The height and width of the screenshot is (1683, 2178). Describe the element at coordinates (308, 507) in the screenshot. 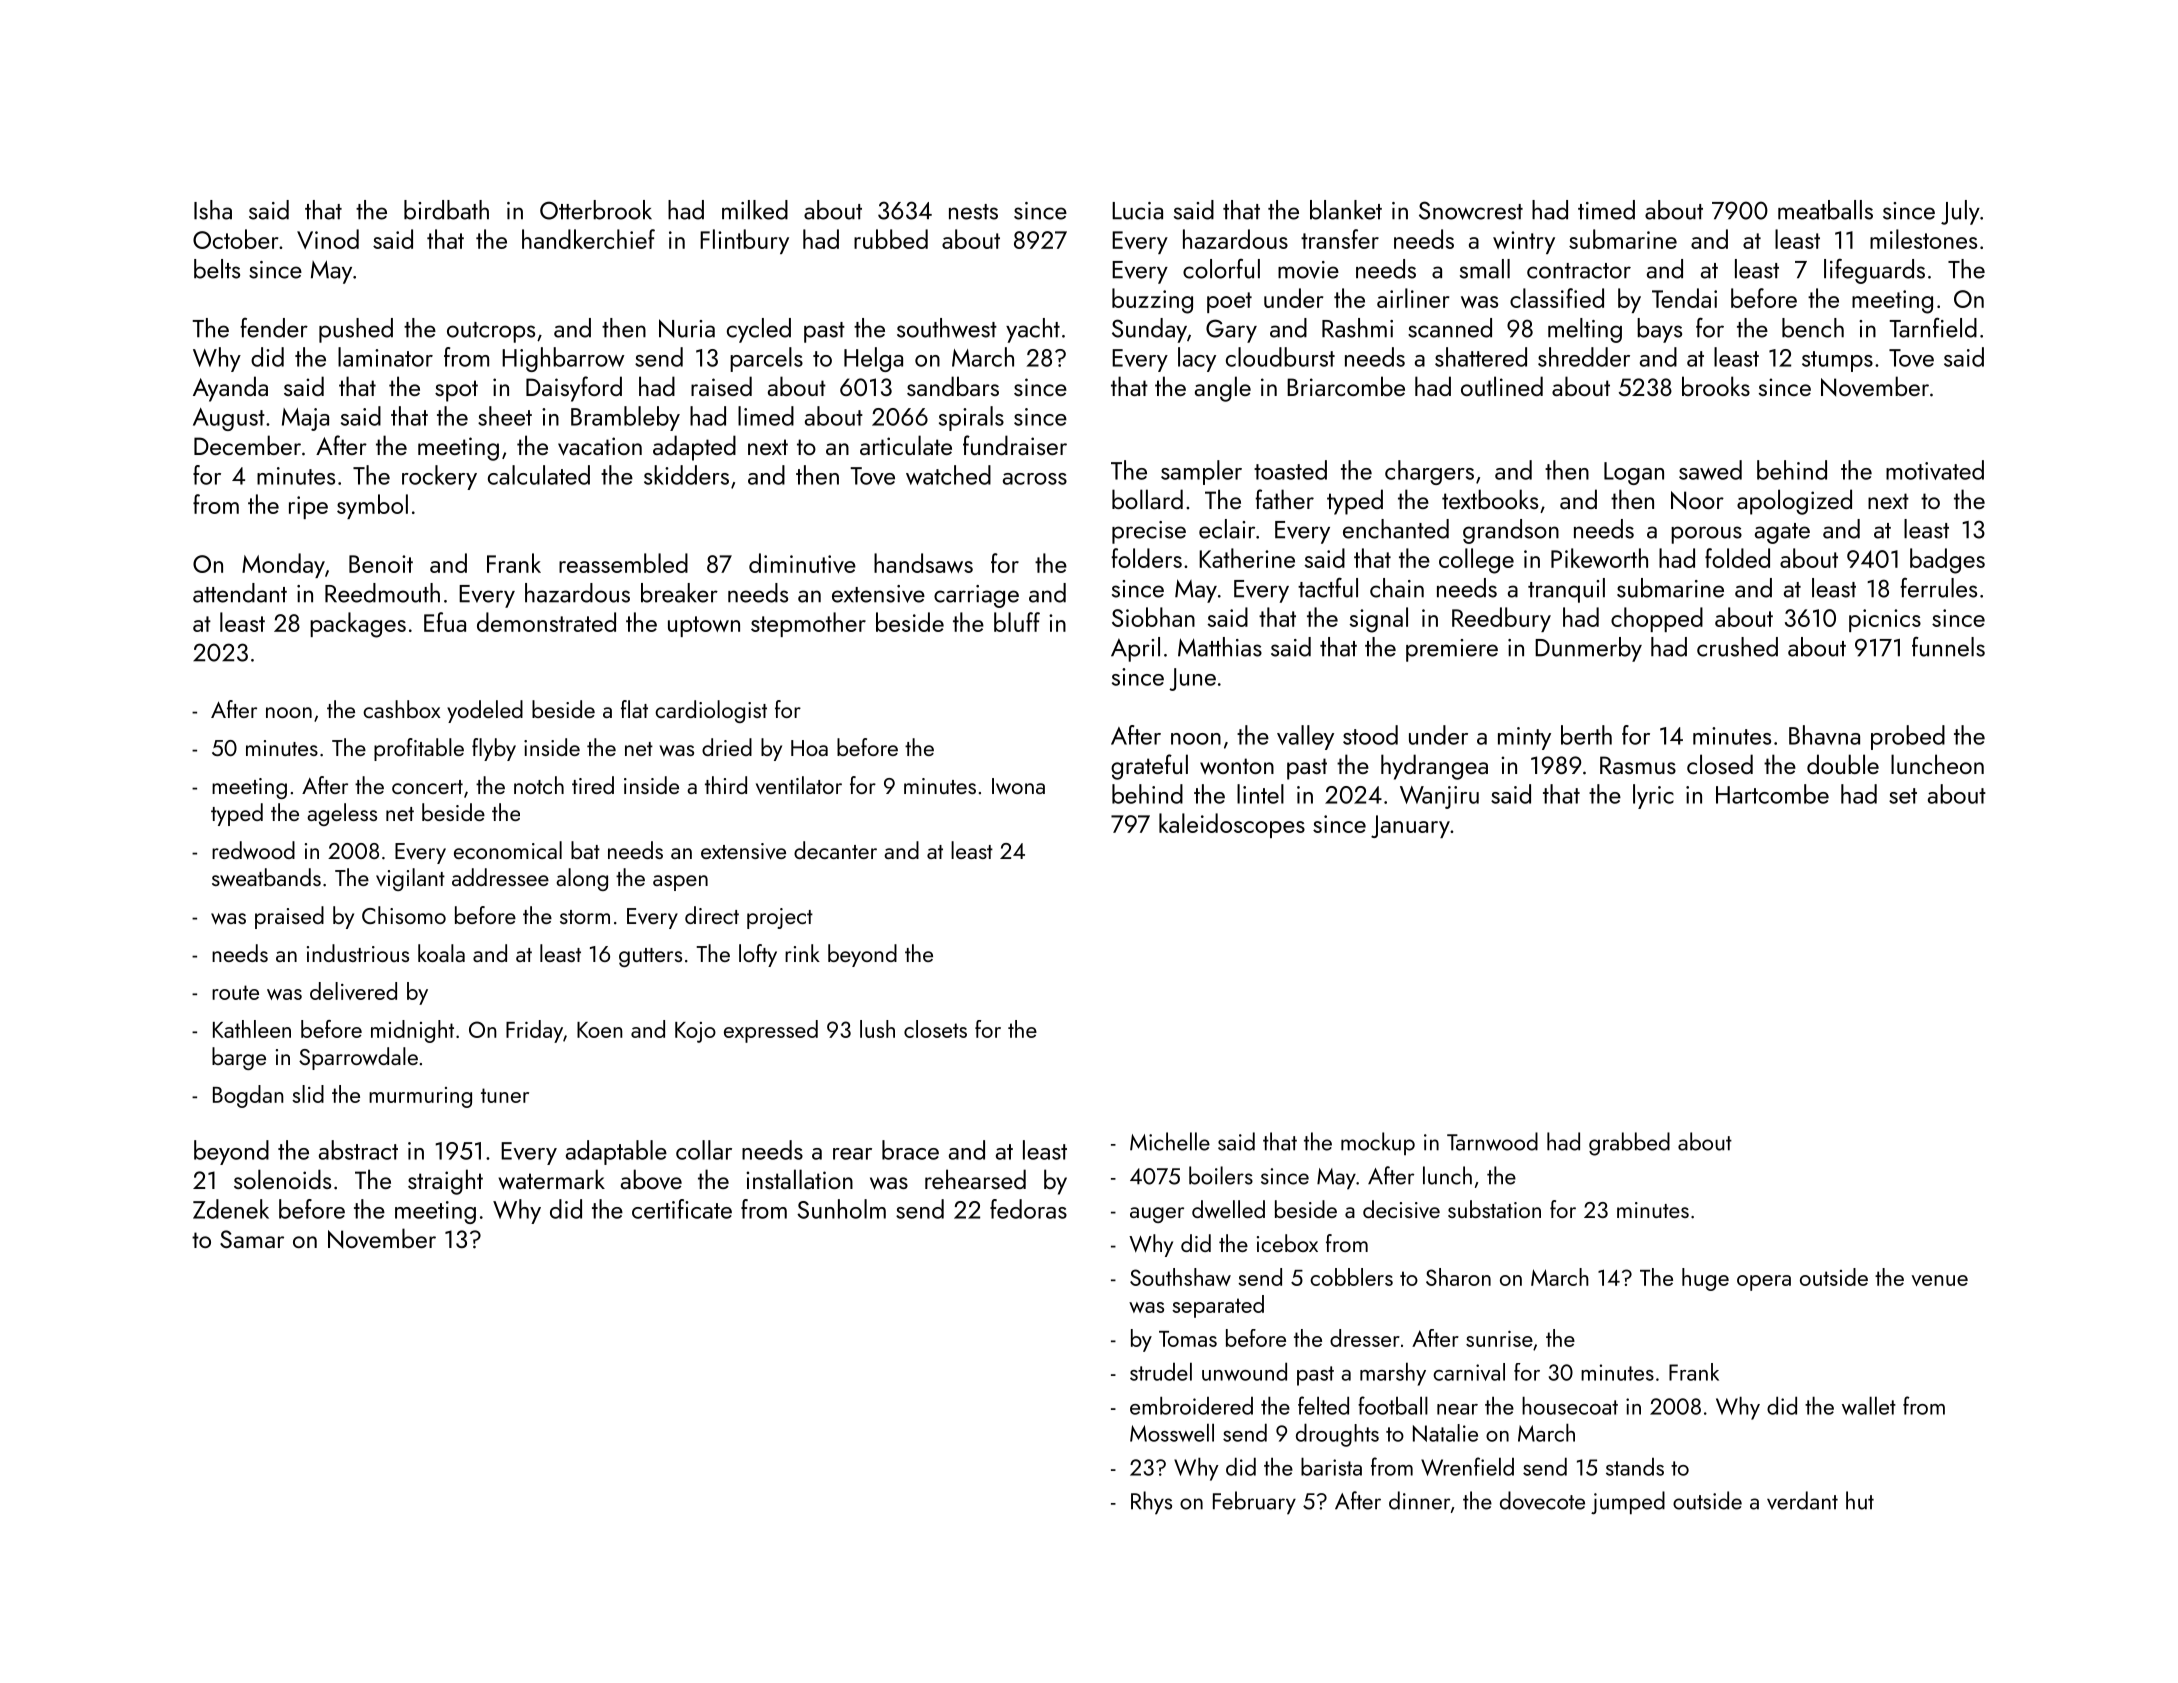

I see `ripe` at that location.
